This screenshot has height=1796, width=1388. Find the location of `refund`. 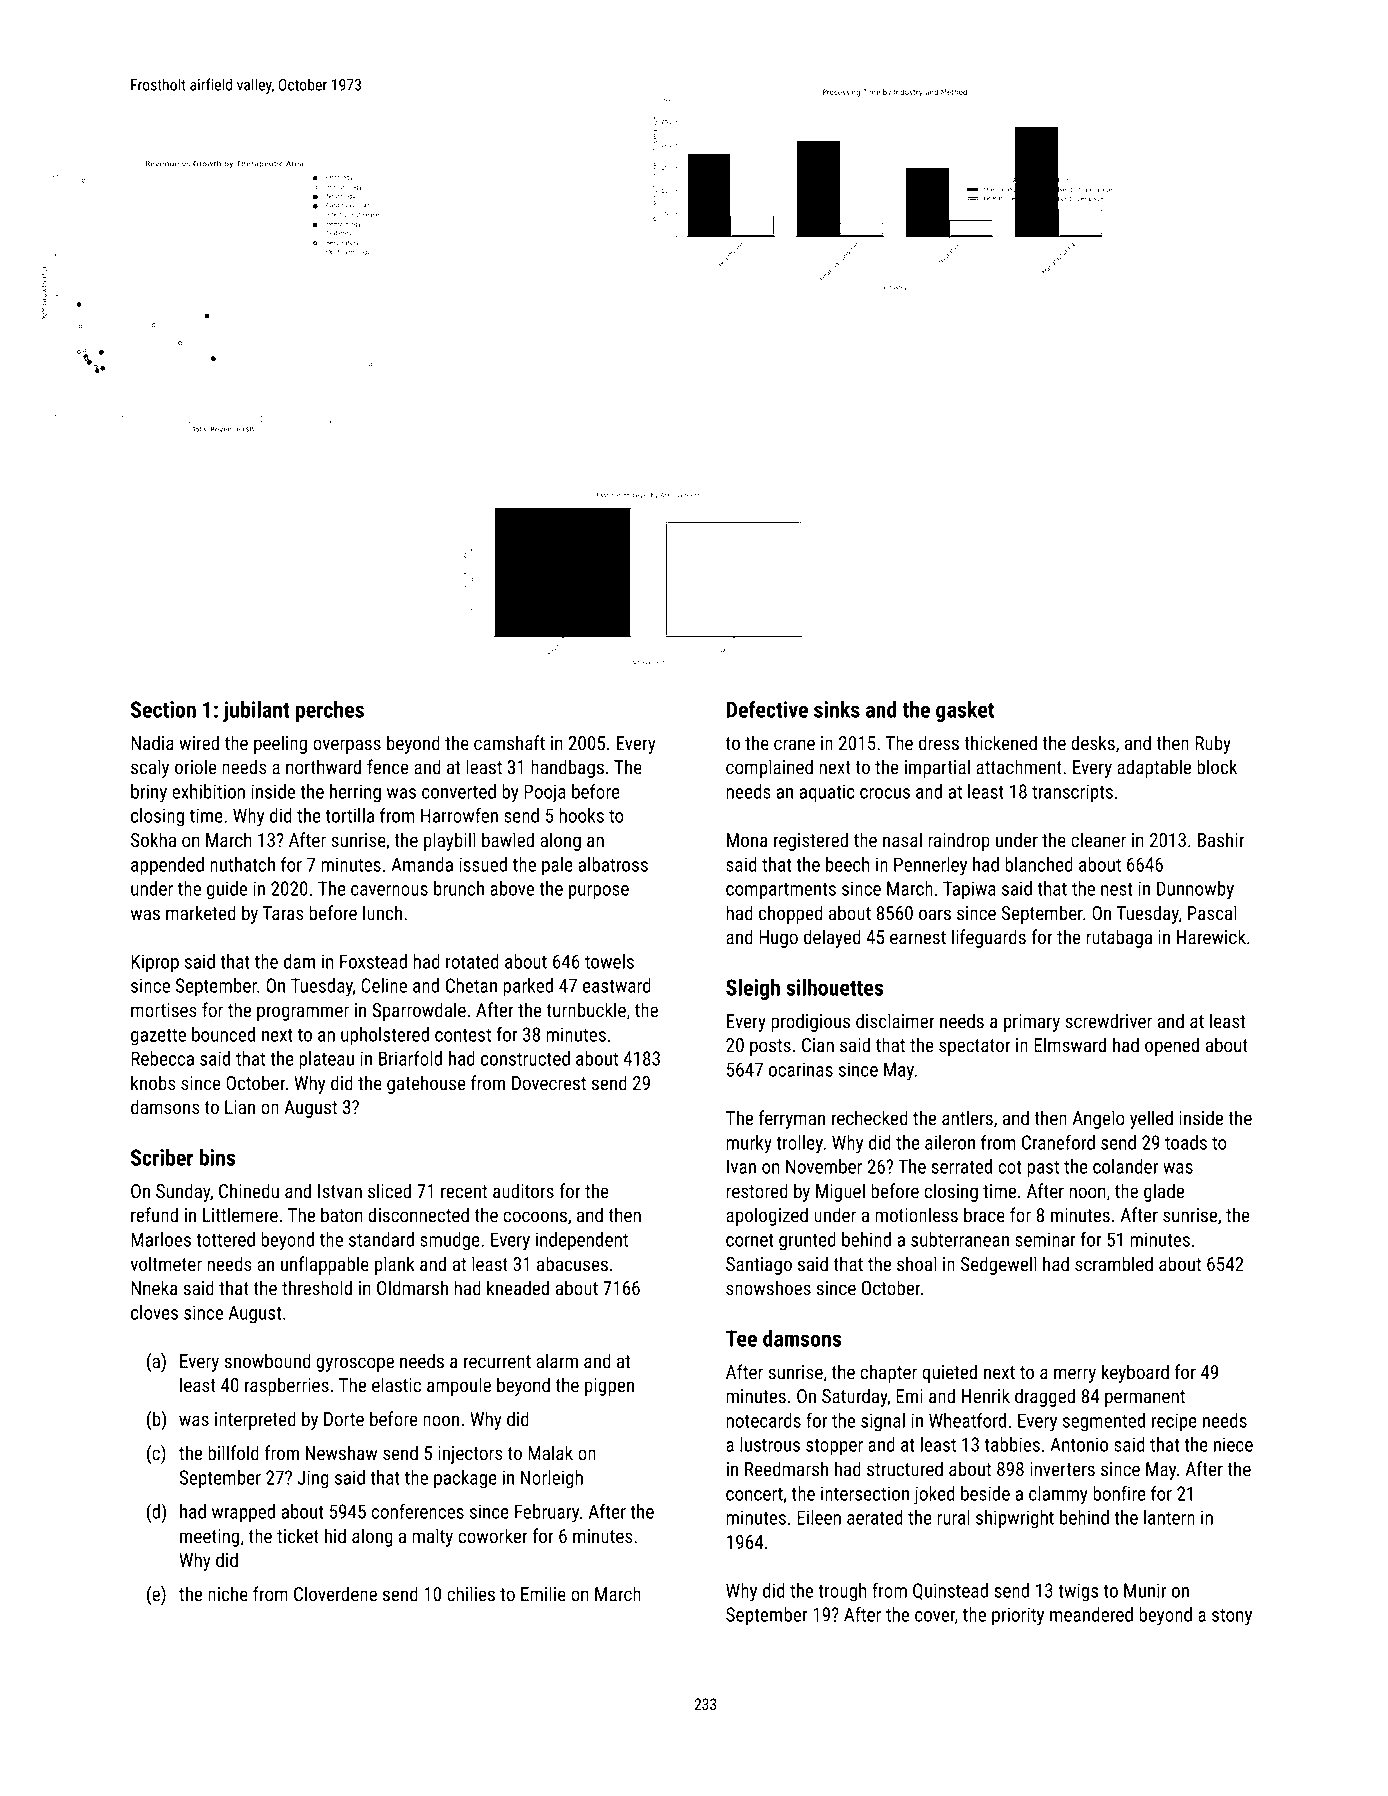

refund is located at coordinates (154, 1215).
